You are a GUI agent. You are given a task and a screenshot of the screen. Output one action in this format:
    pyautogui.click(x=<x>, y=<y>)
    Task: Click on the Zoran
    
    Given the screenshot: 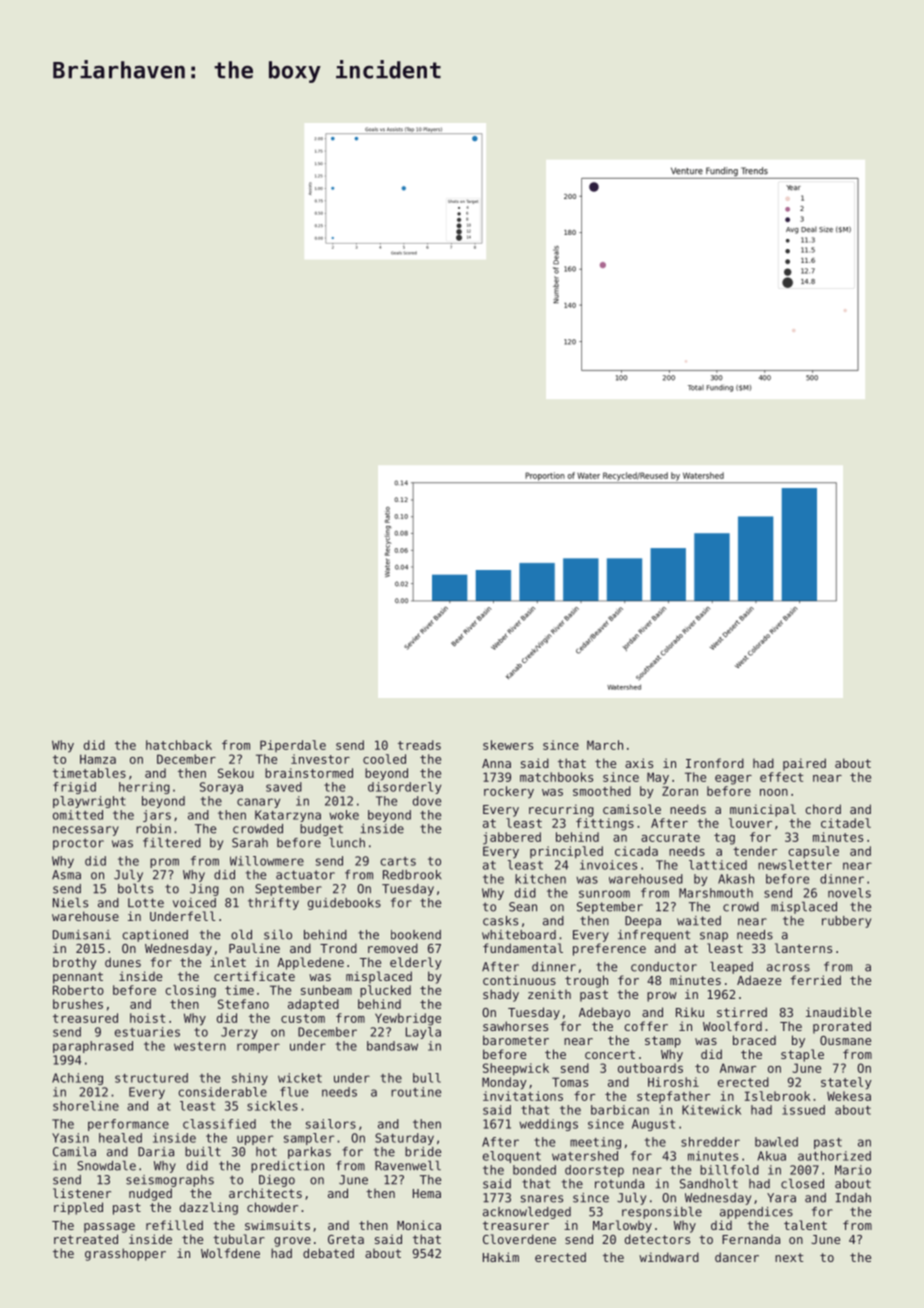 What is the action you would take?
    pyautogui.click(x=680, y=791)
